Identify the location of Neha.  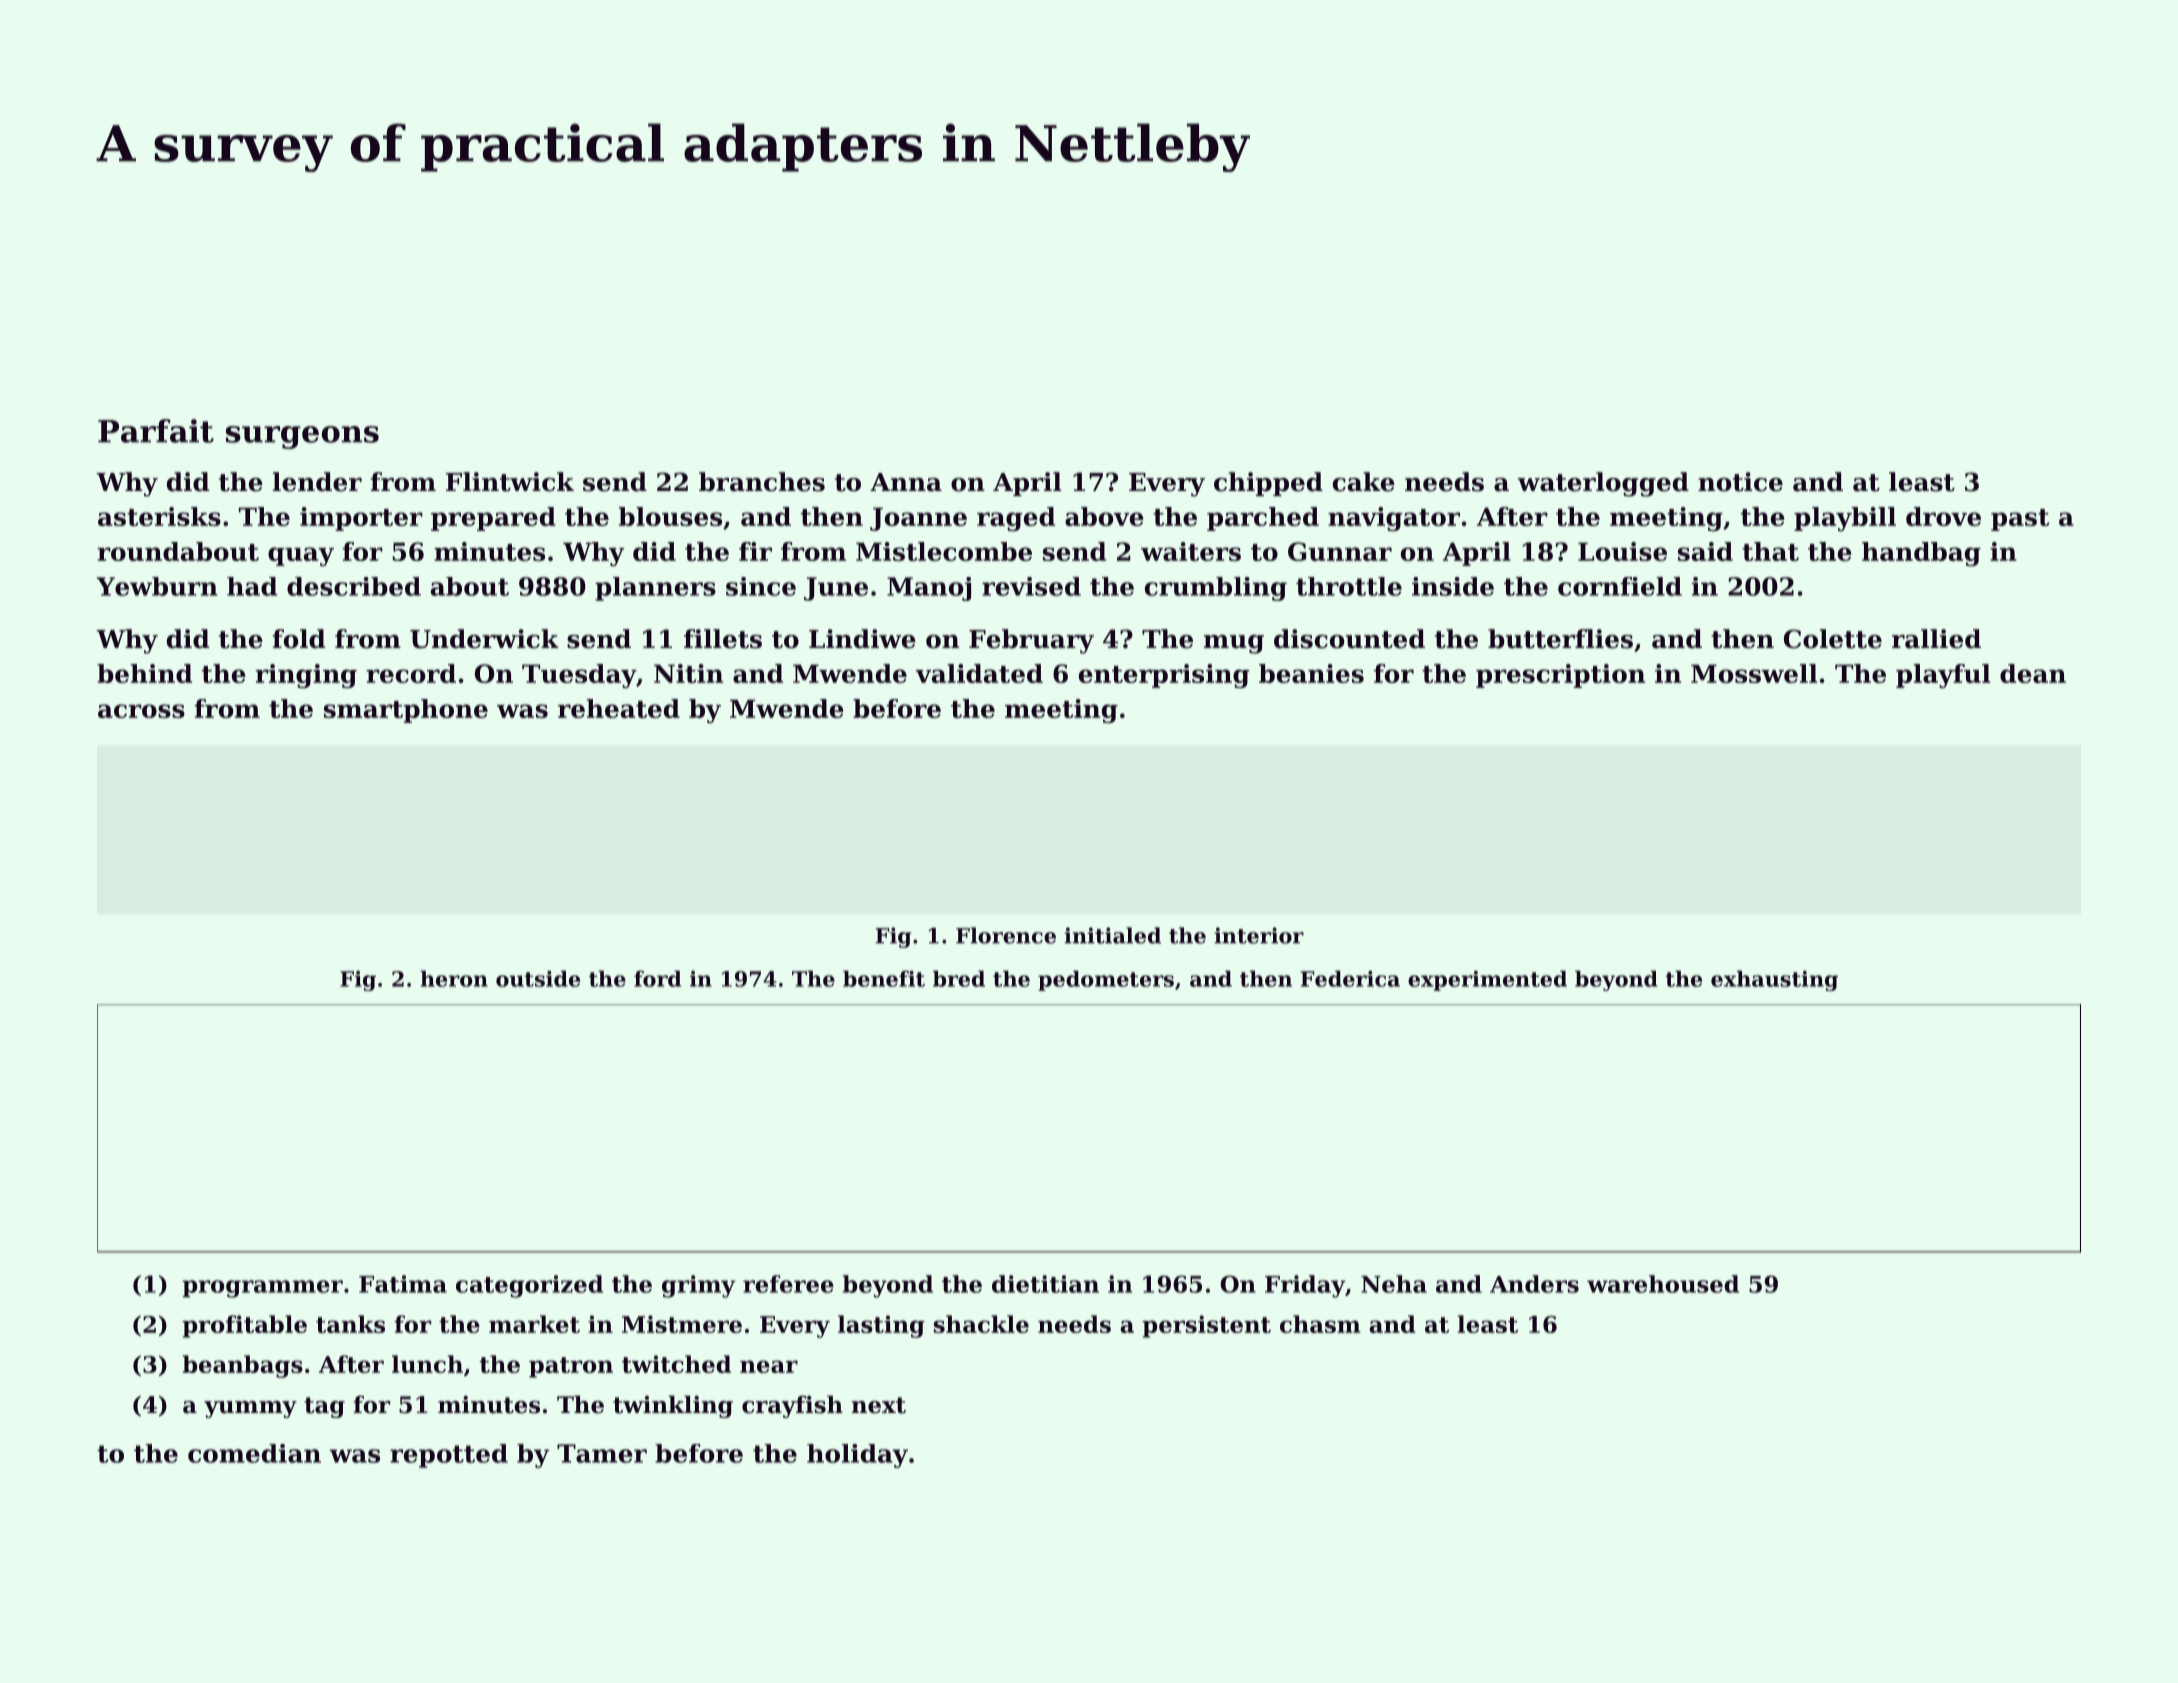
(1394, 1284).
